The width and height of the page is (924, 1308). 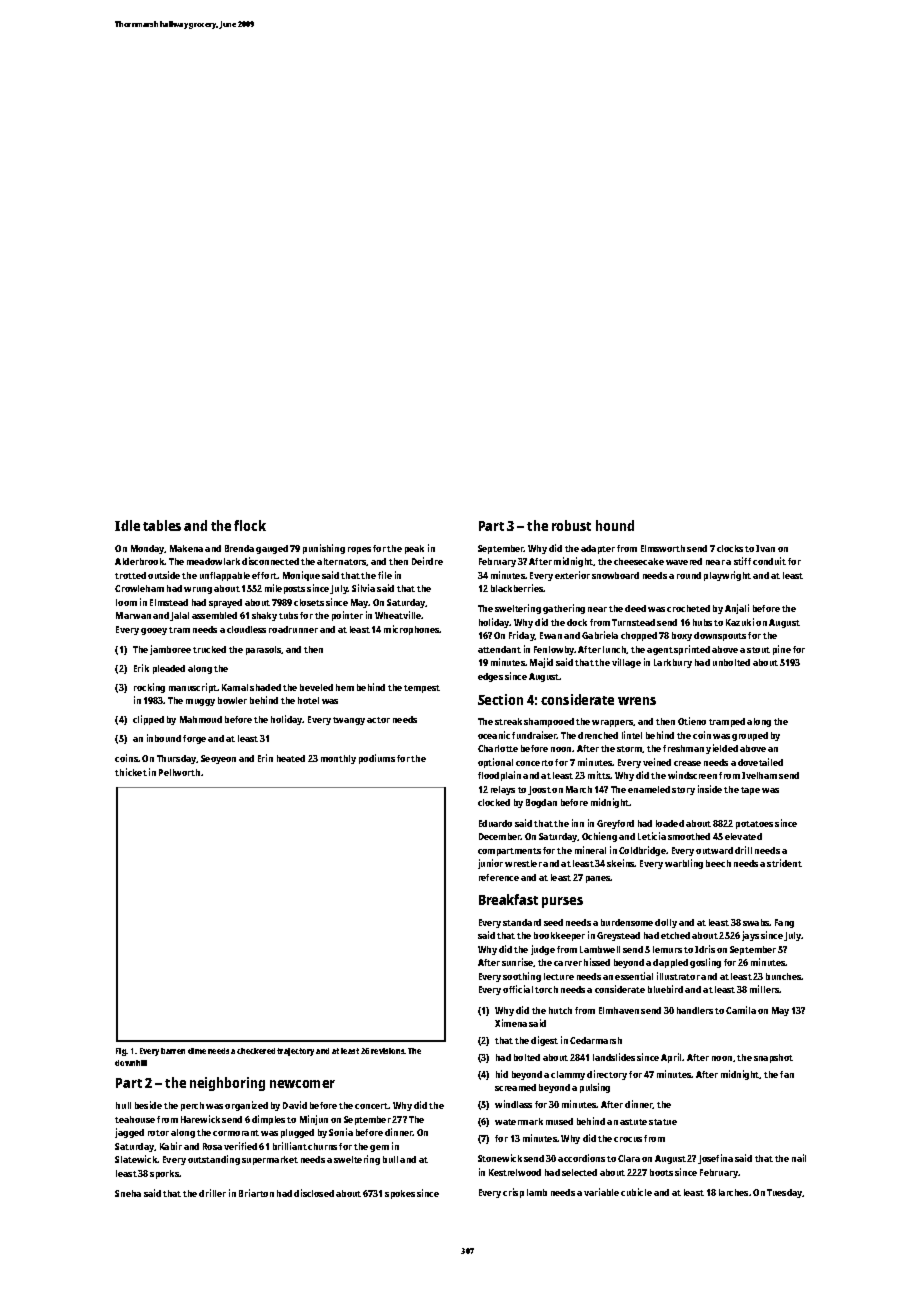 I want to click on Section, so click(x=500, y=699).
